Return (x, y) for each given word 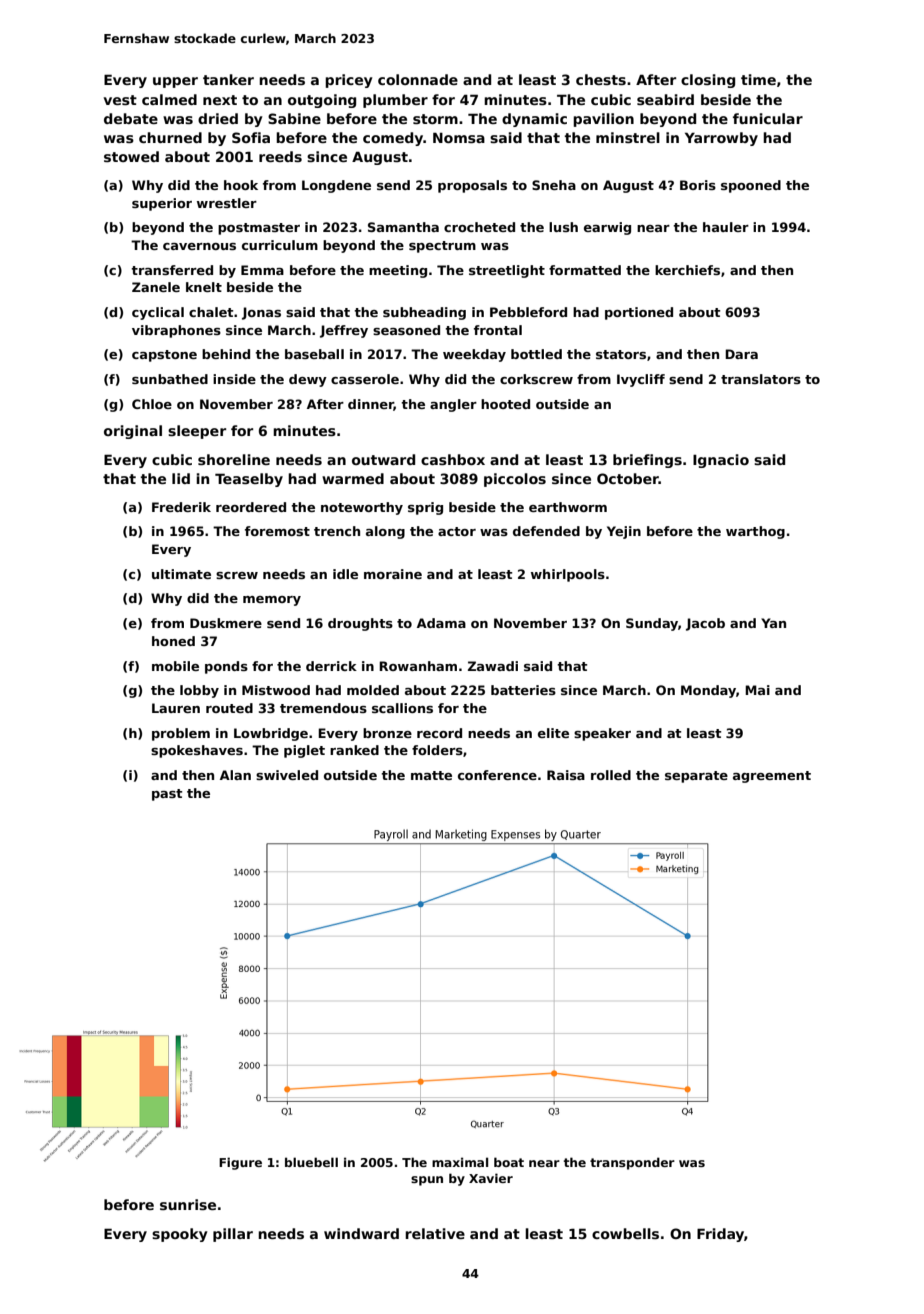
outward (383, 459)
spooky (180, 1235)
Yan (773, 623)
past (167, 795)
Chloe (152, 404)
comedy (393, 139)
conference (497, 775)
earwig (607, 228)
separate (696, 777)
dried (218, 118)
